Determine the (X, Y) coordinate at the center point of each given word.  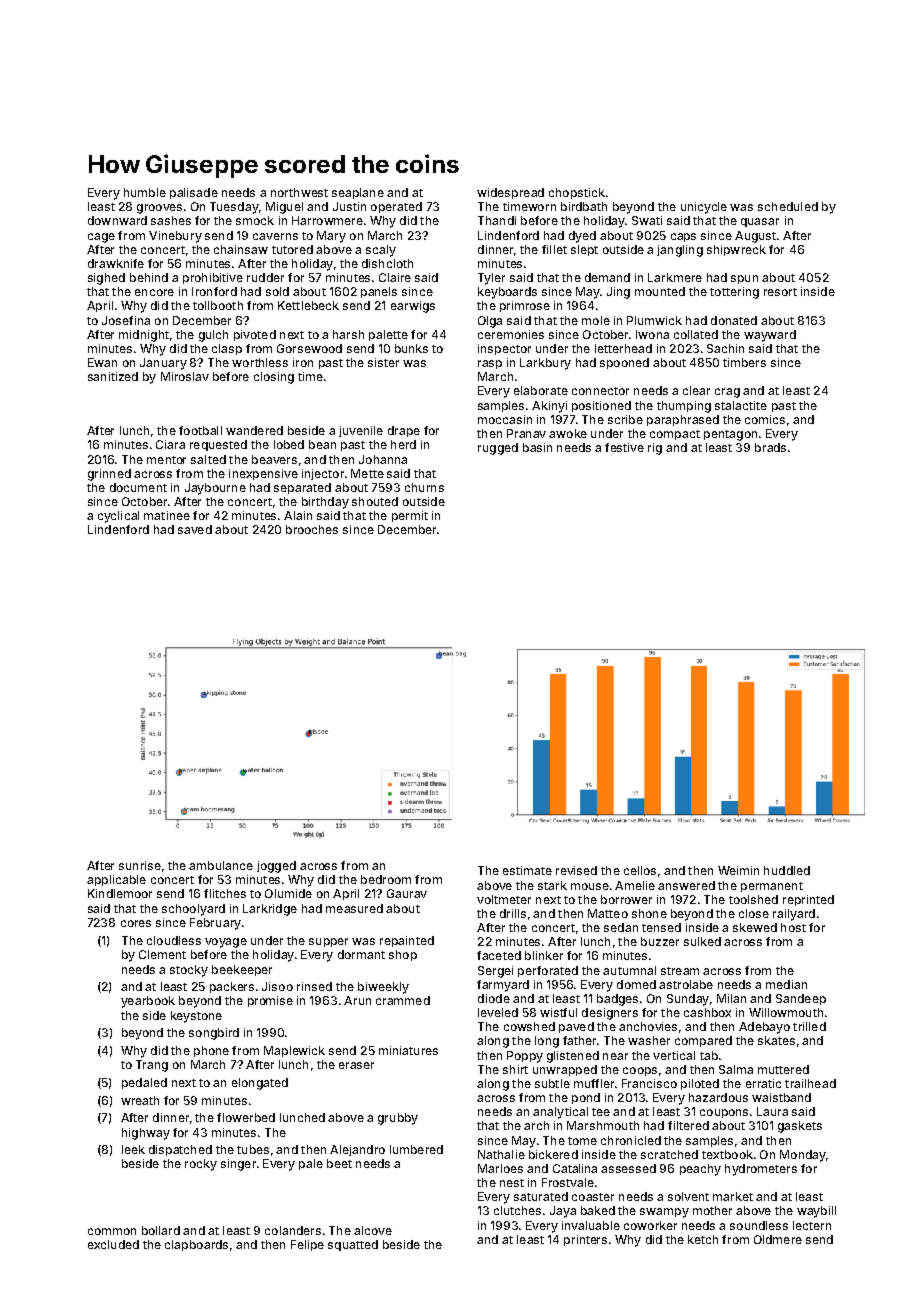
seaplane (358, 193)
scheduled (788, 206)
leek (133, 1149)
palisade (194, 193)
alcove (373, 1230)
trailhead (810, 1083)
